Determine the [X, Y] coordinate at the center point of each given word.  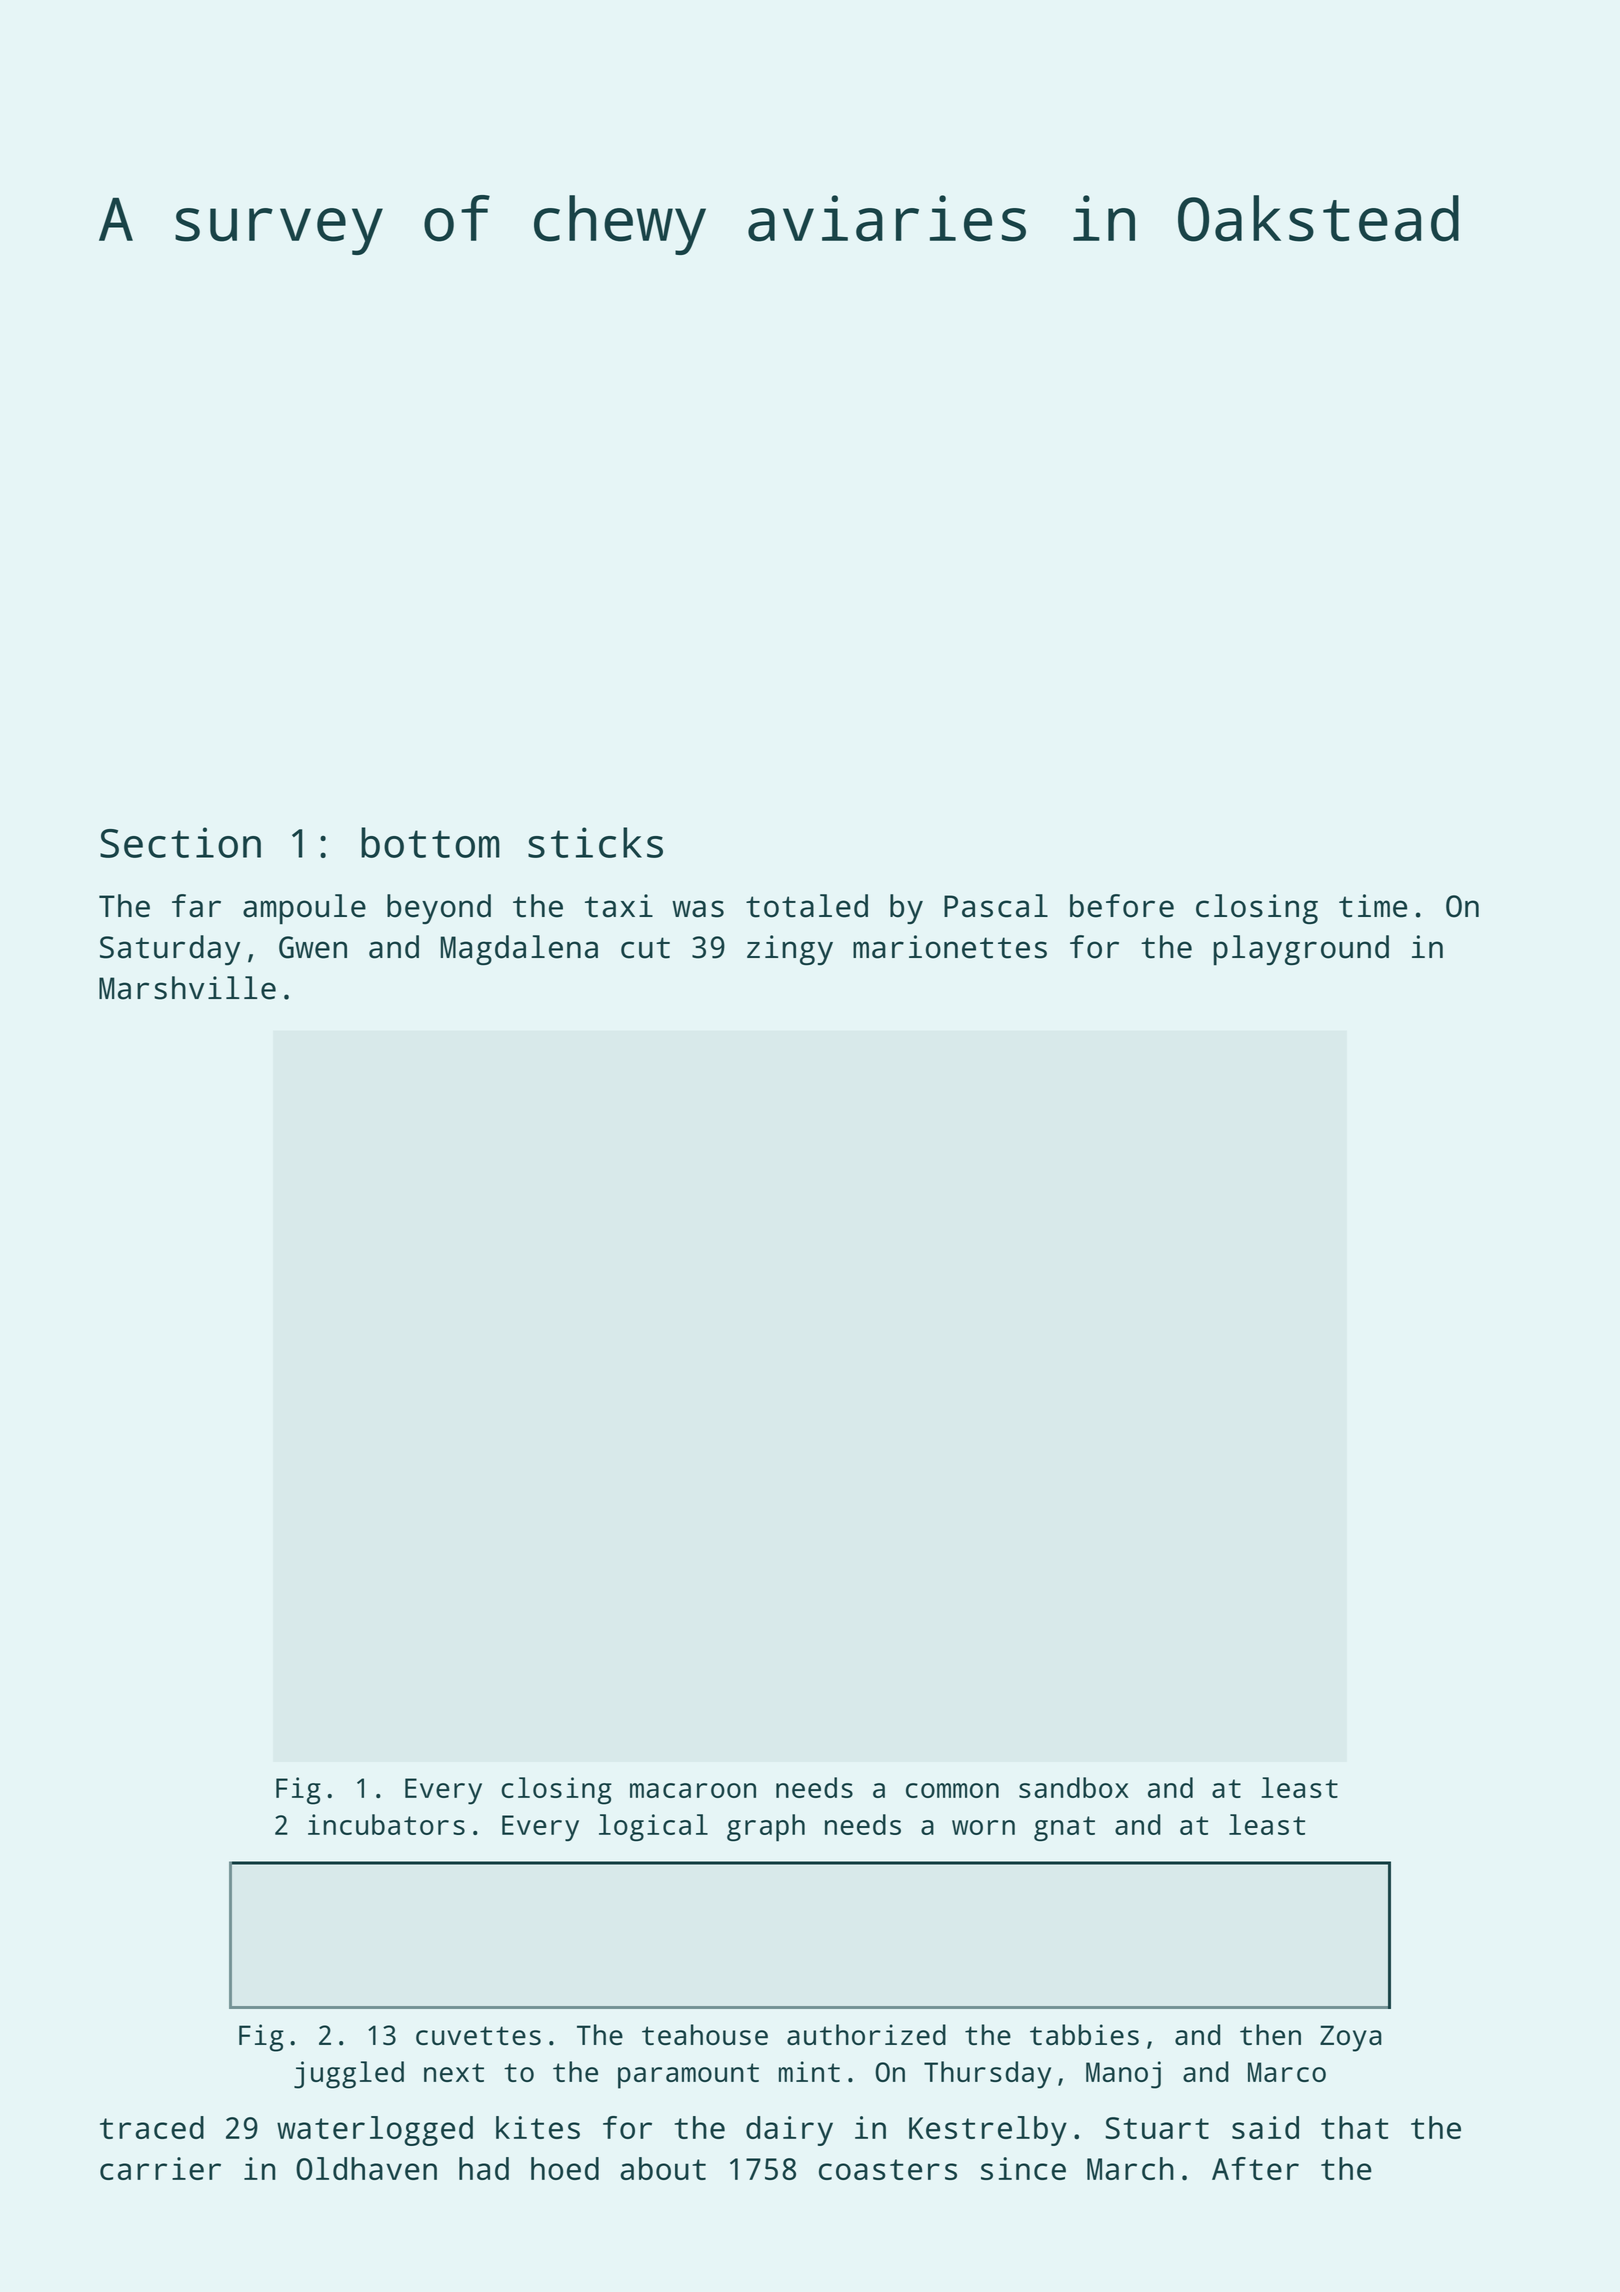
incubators [386, 1824]
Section [180, 842]
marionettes [950, 947]
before [1122, 906]
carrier [160, 2168]
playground [1301, 950]
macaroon [693, 1790]
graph [766, 1828]
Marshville [187, 988]
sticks [595, 842]
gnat [1064, 1828]
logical [653, 1827]
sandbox [1074, 1787]
